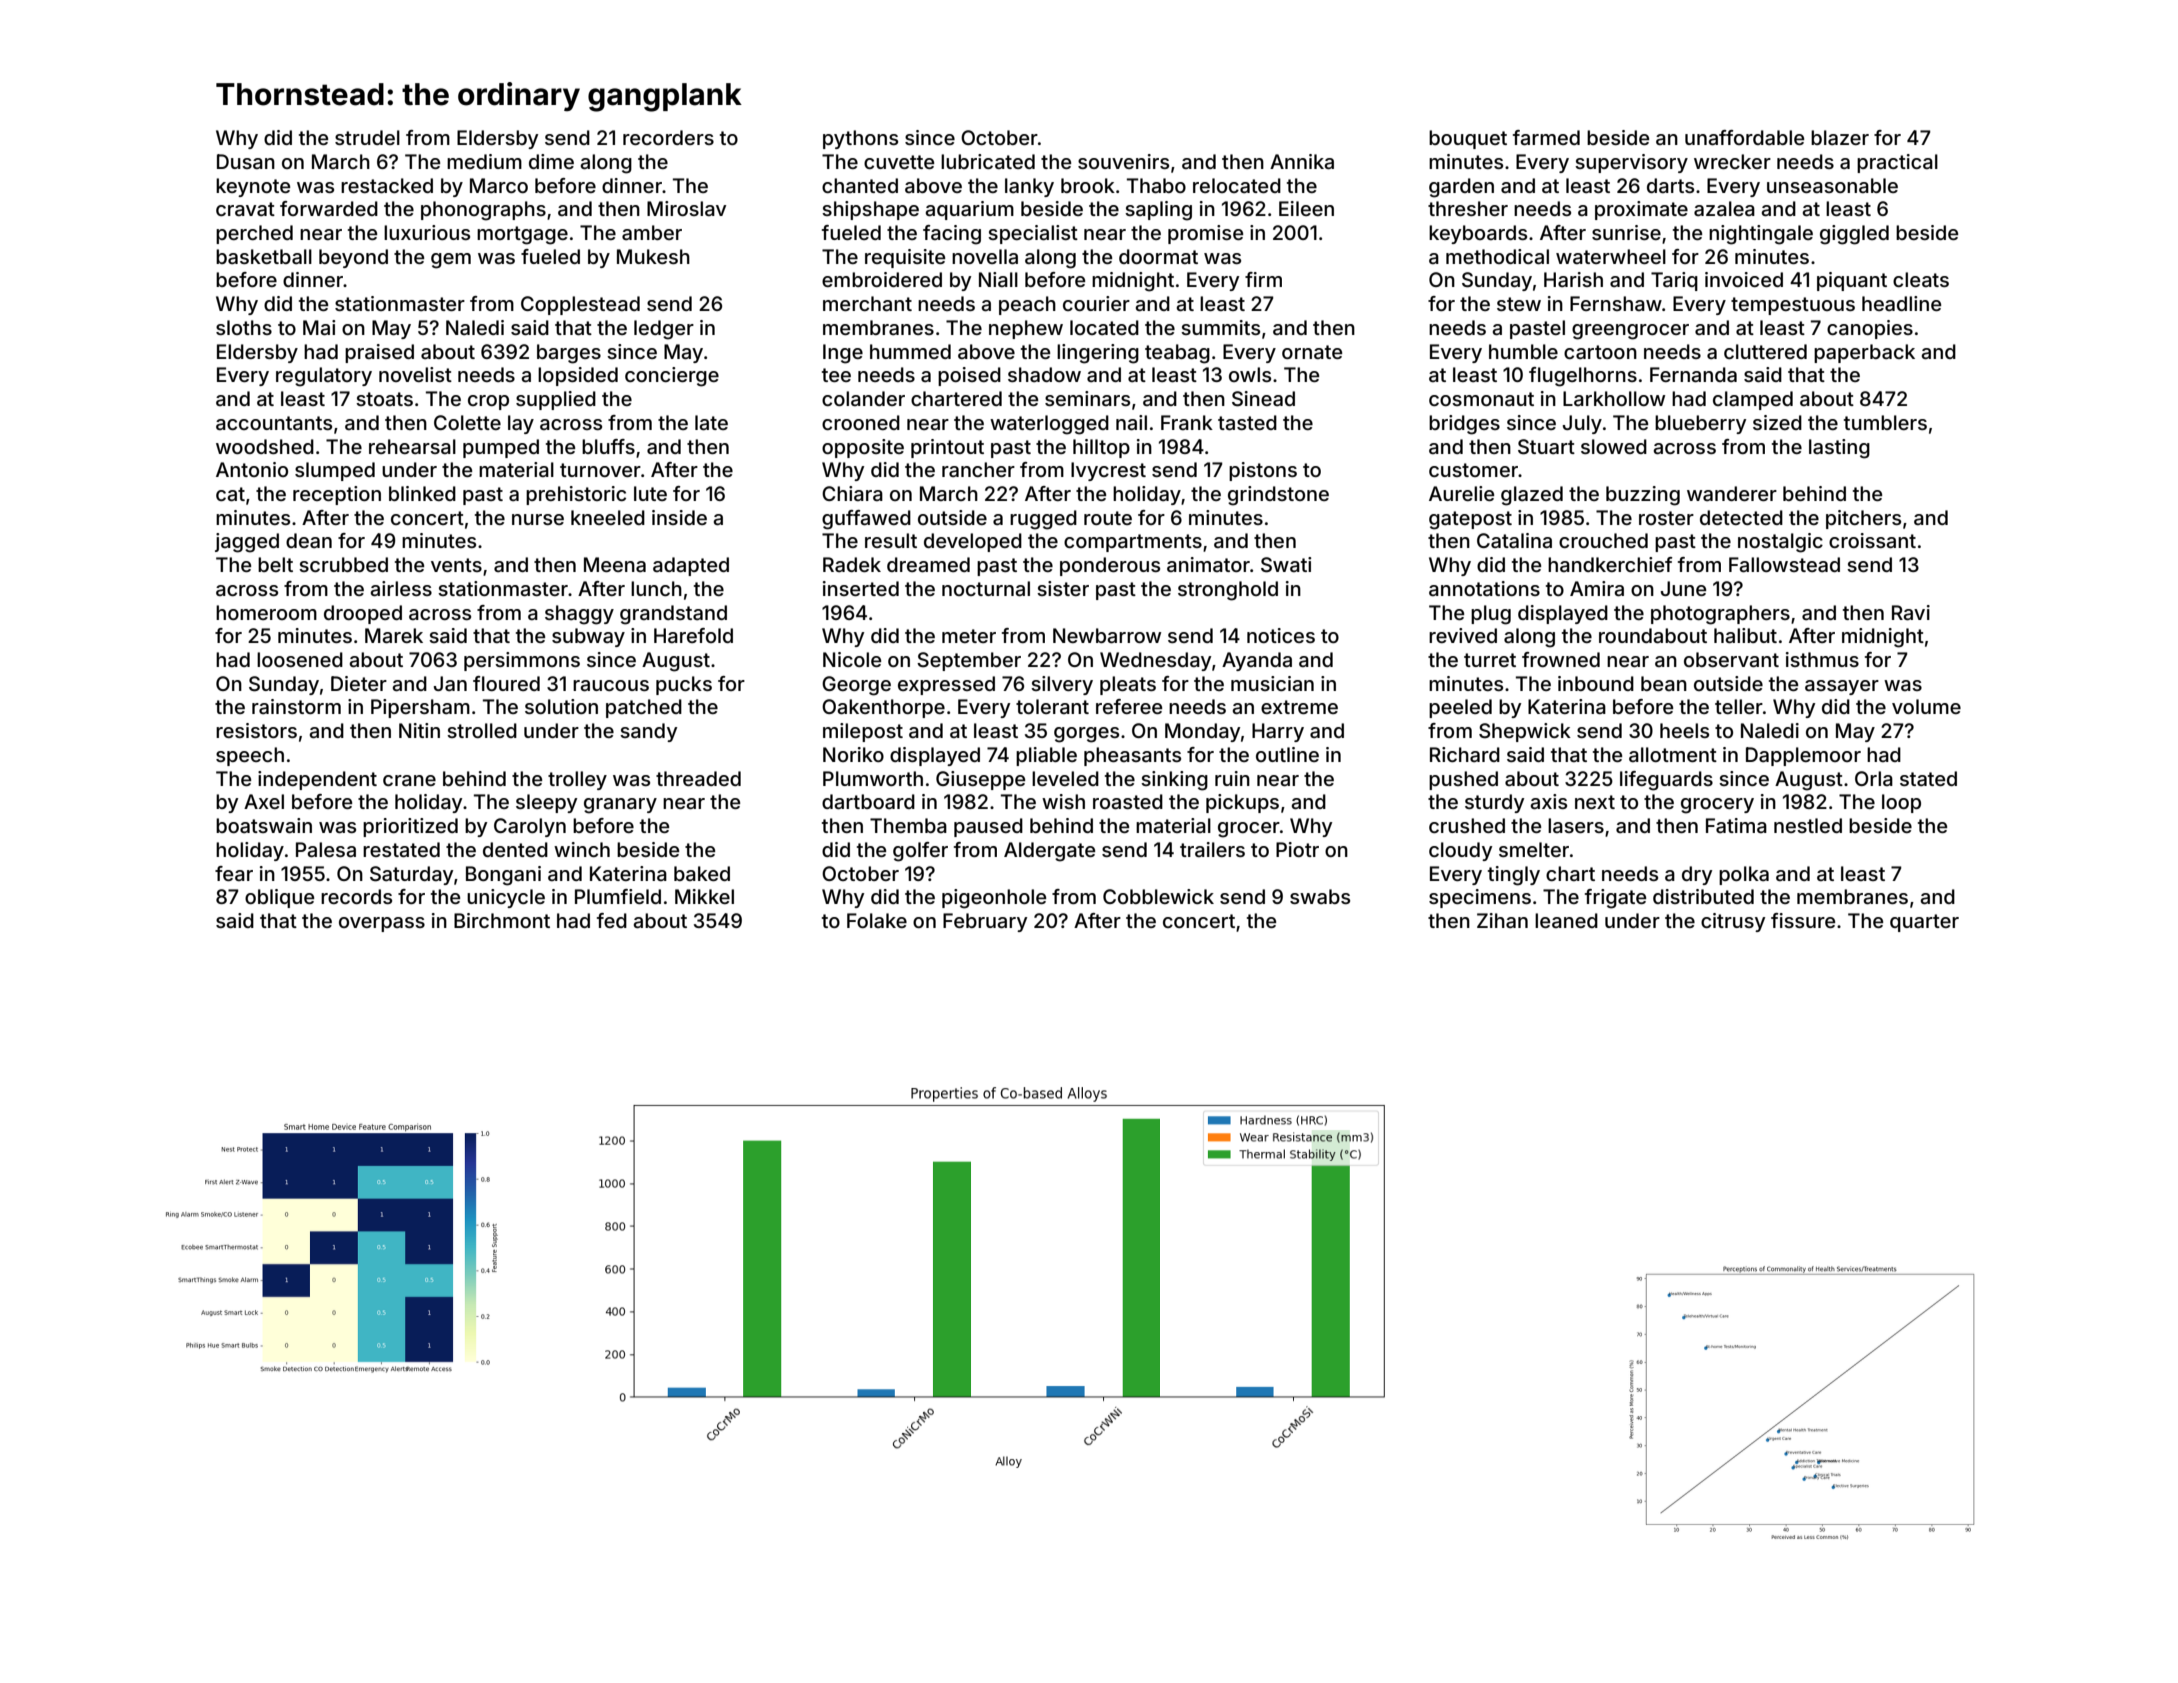 This screenshot has width=2178, height=1683. Describe the element at coordinates (988, 161) in the screenshot. I see `lubricated` at that location.
